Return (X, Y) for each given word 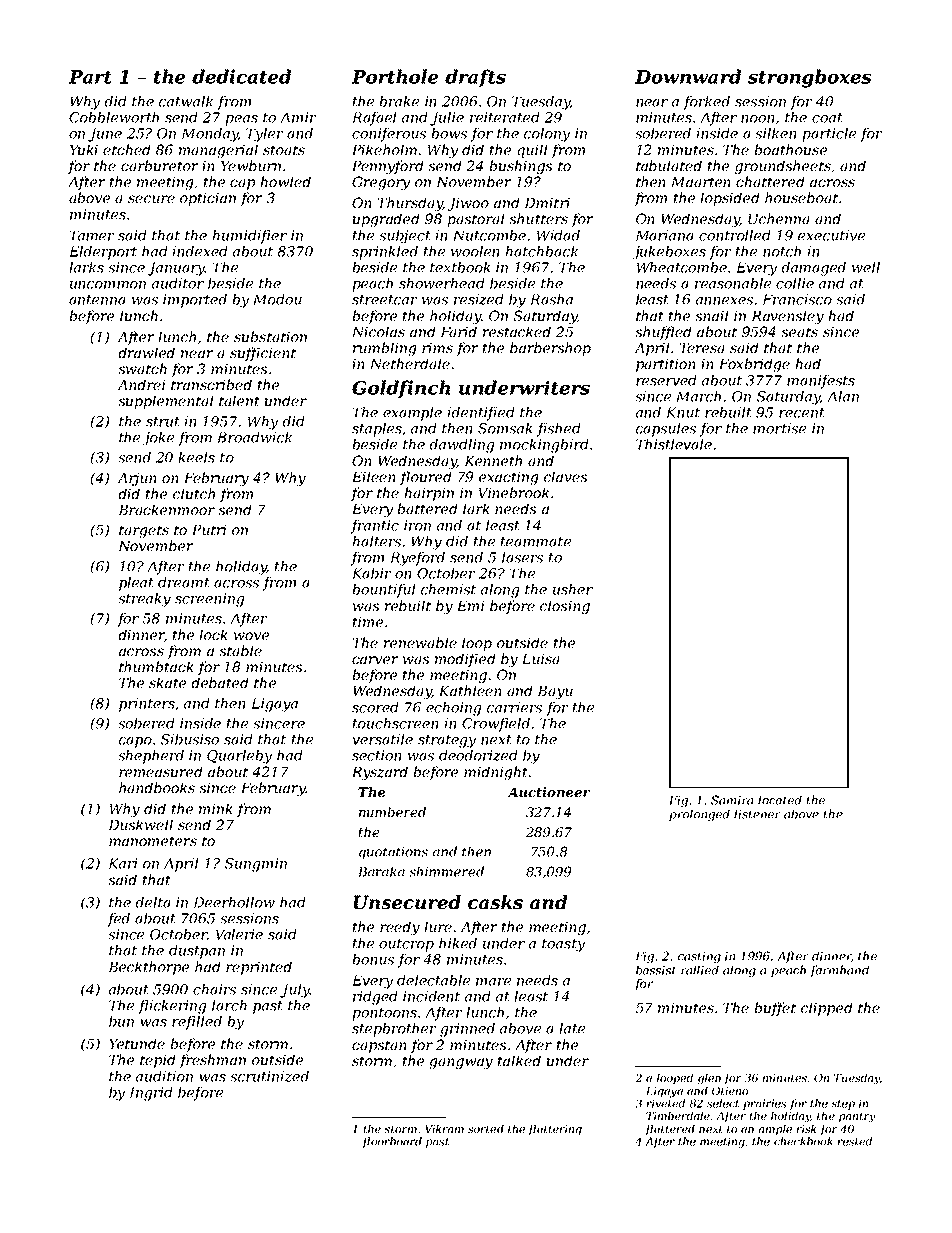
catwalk (186, 101)
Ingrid (151, 1094)
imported (195, 301)
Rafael (374, 119)
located (780, 800)
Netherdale (410, 363)
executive (831, 235)
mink (215, 808)
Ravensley (788, 317)
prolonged (699, 815)
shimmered (446, 871)
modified (465, 660)
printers (147, 705)
